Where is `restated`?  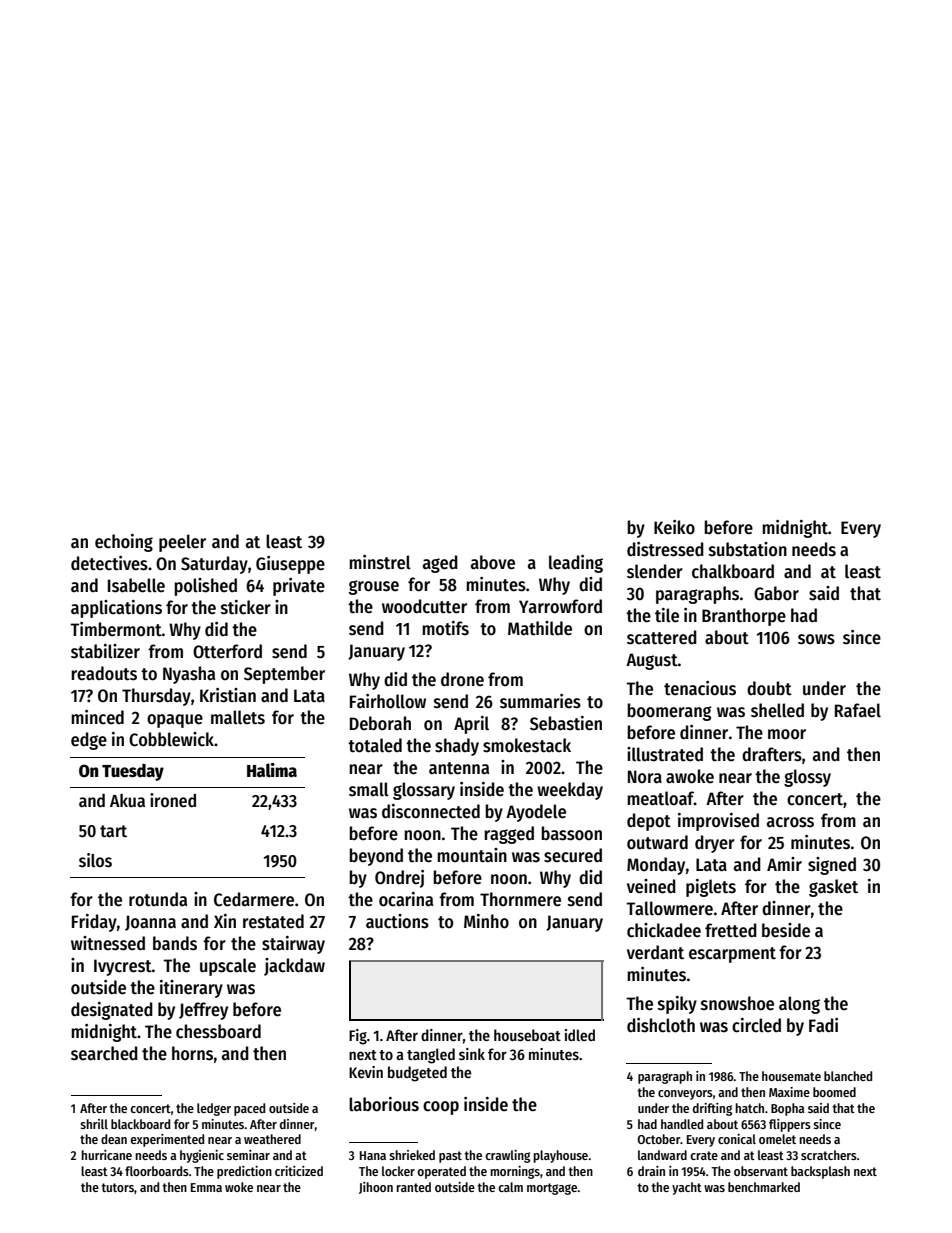 restated is located at coordinates (273, 921).
